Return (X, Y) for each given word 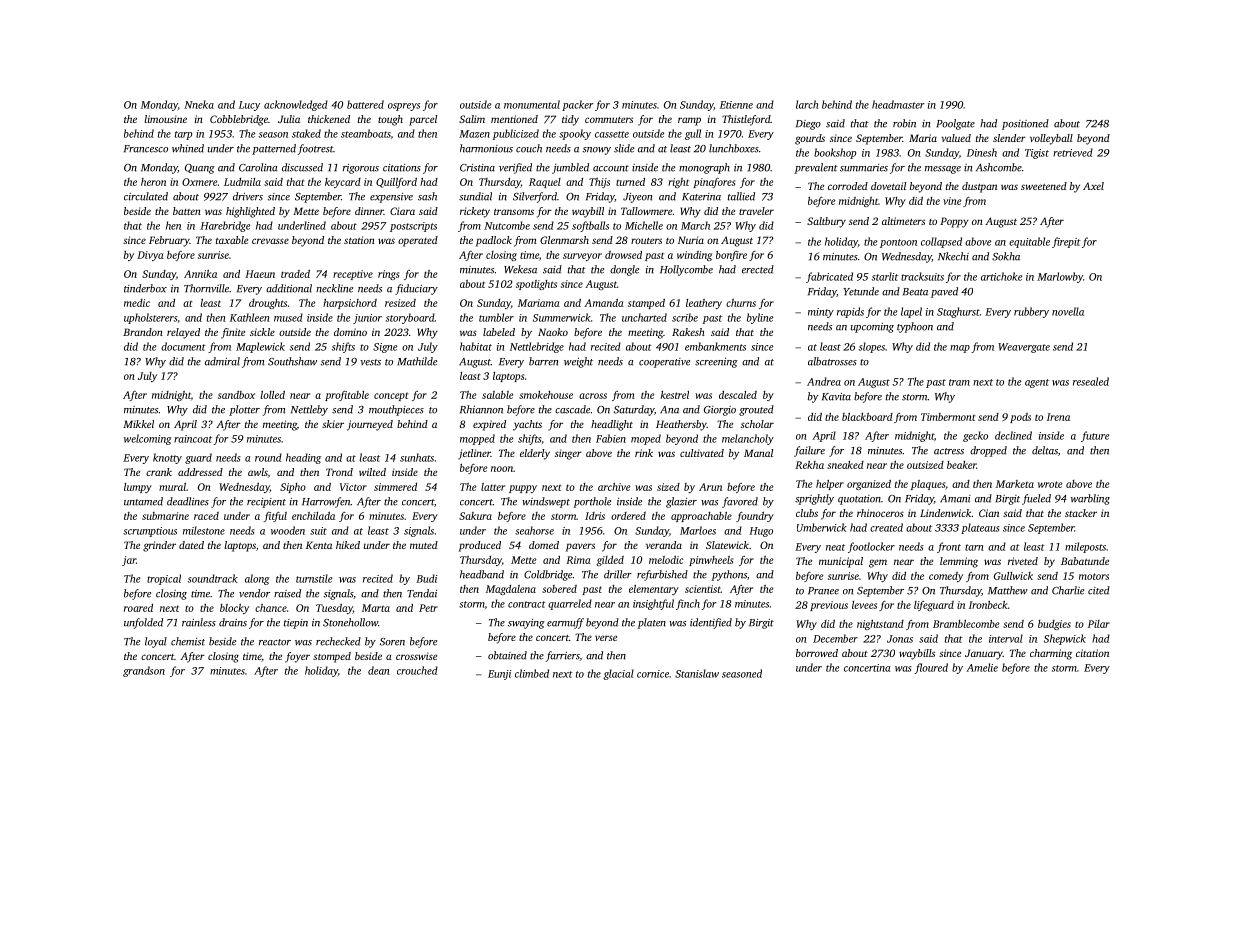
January (984, 654)
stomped (332, 657)
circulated (146, 196)
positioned (1025, 124)
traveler (756, 211)
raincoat (193, 439)
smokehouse (546, 395)
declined (1013, 435)
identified (711, 623)
